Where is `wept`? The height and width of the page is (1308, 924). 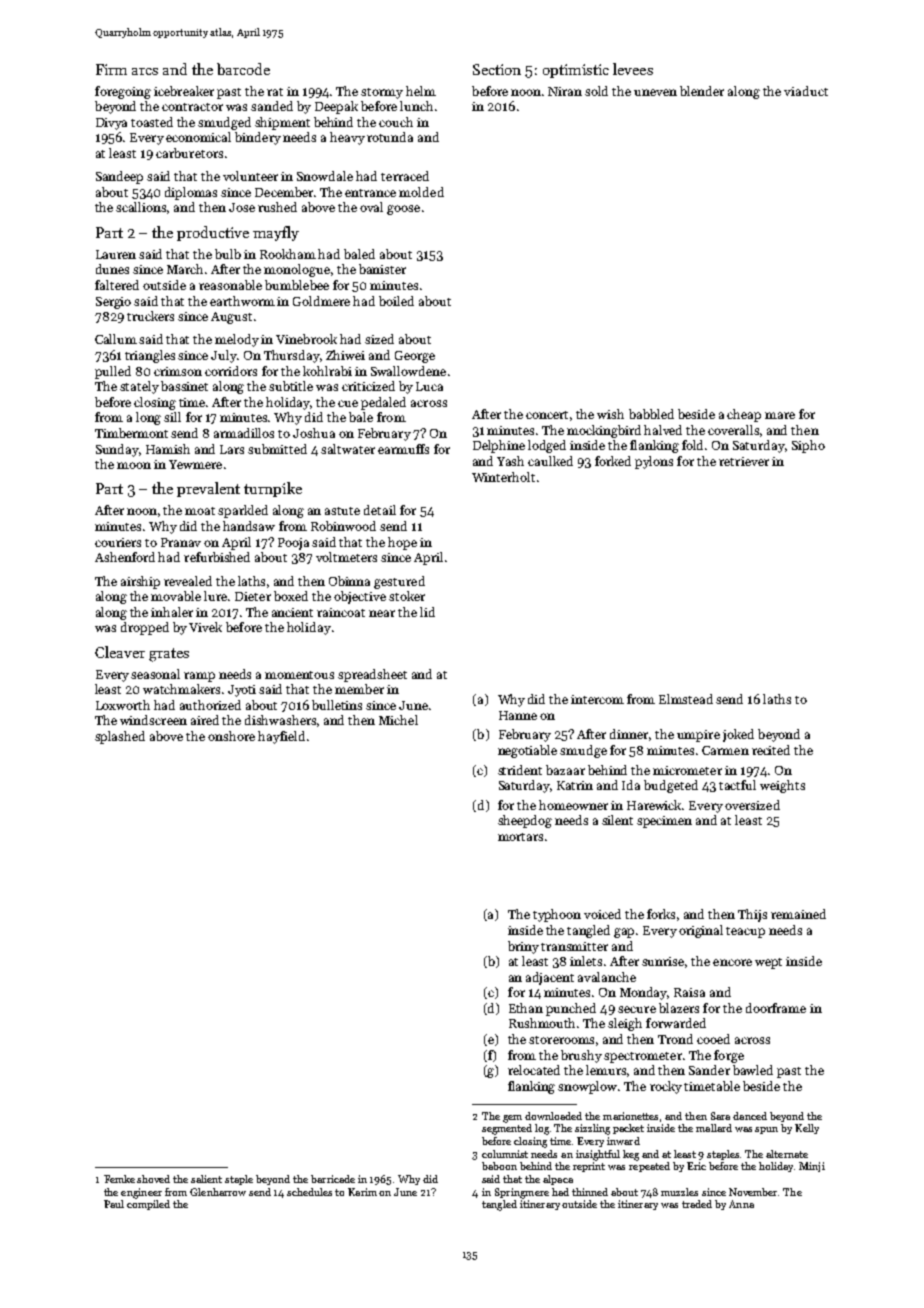 wept is located at coordinates (768, 963).
